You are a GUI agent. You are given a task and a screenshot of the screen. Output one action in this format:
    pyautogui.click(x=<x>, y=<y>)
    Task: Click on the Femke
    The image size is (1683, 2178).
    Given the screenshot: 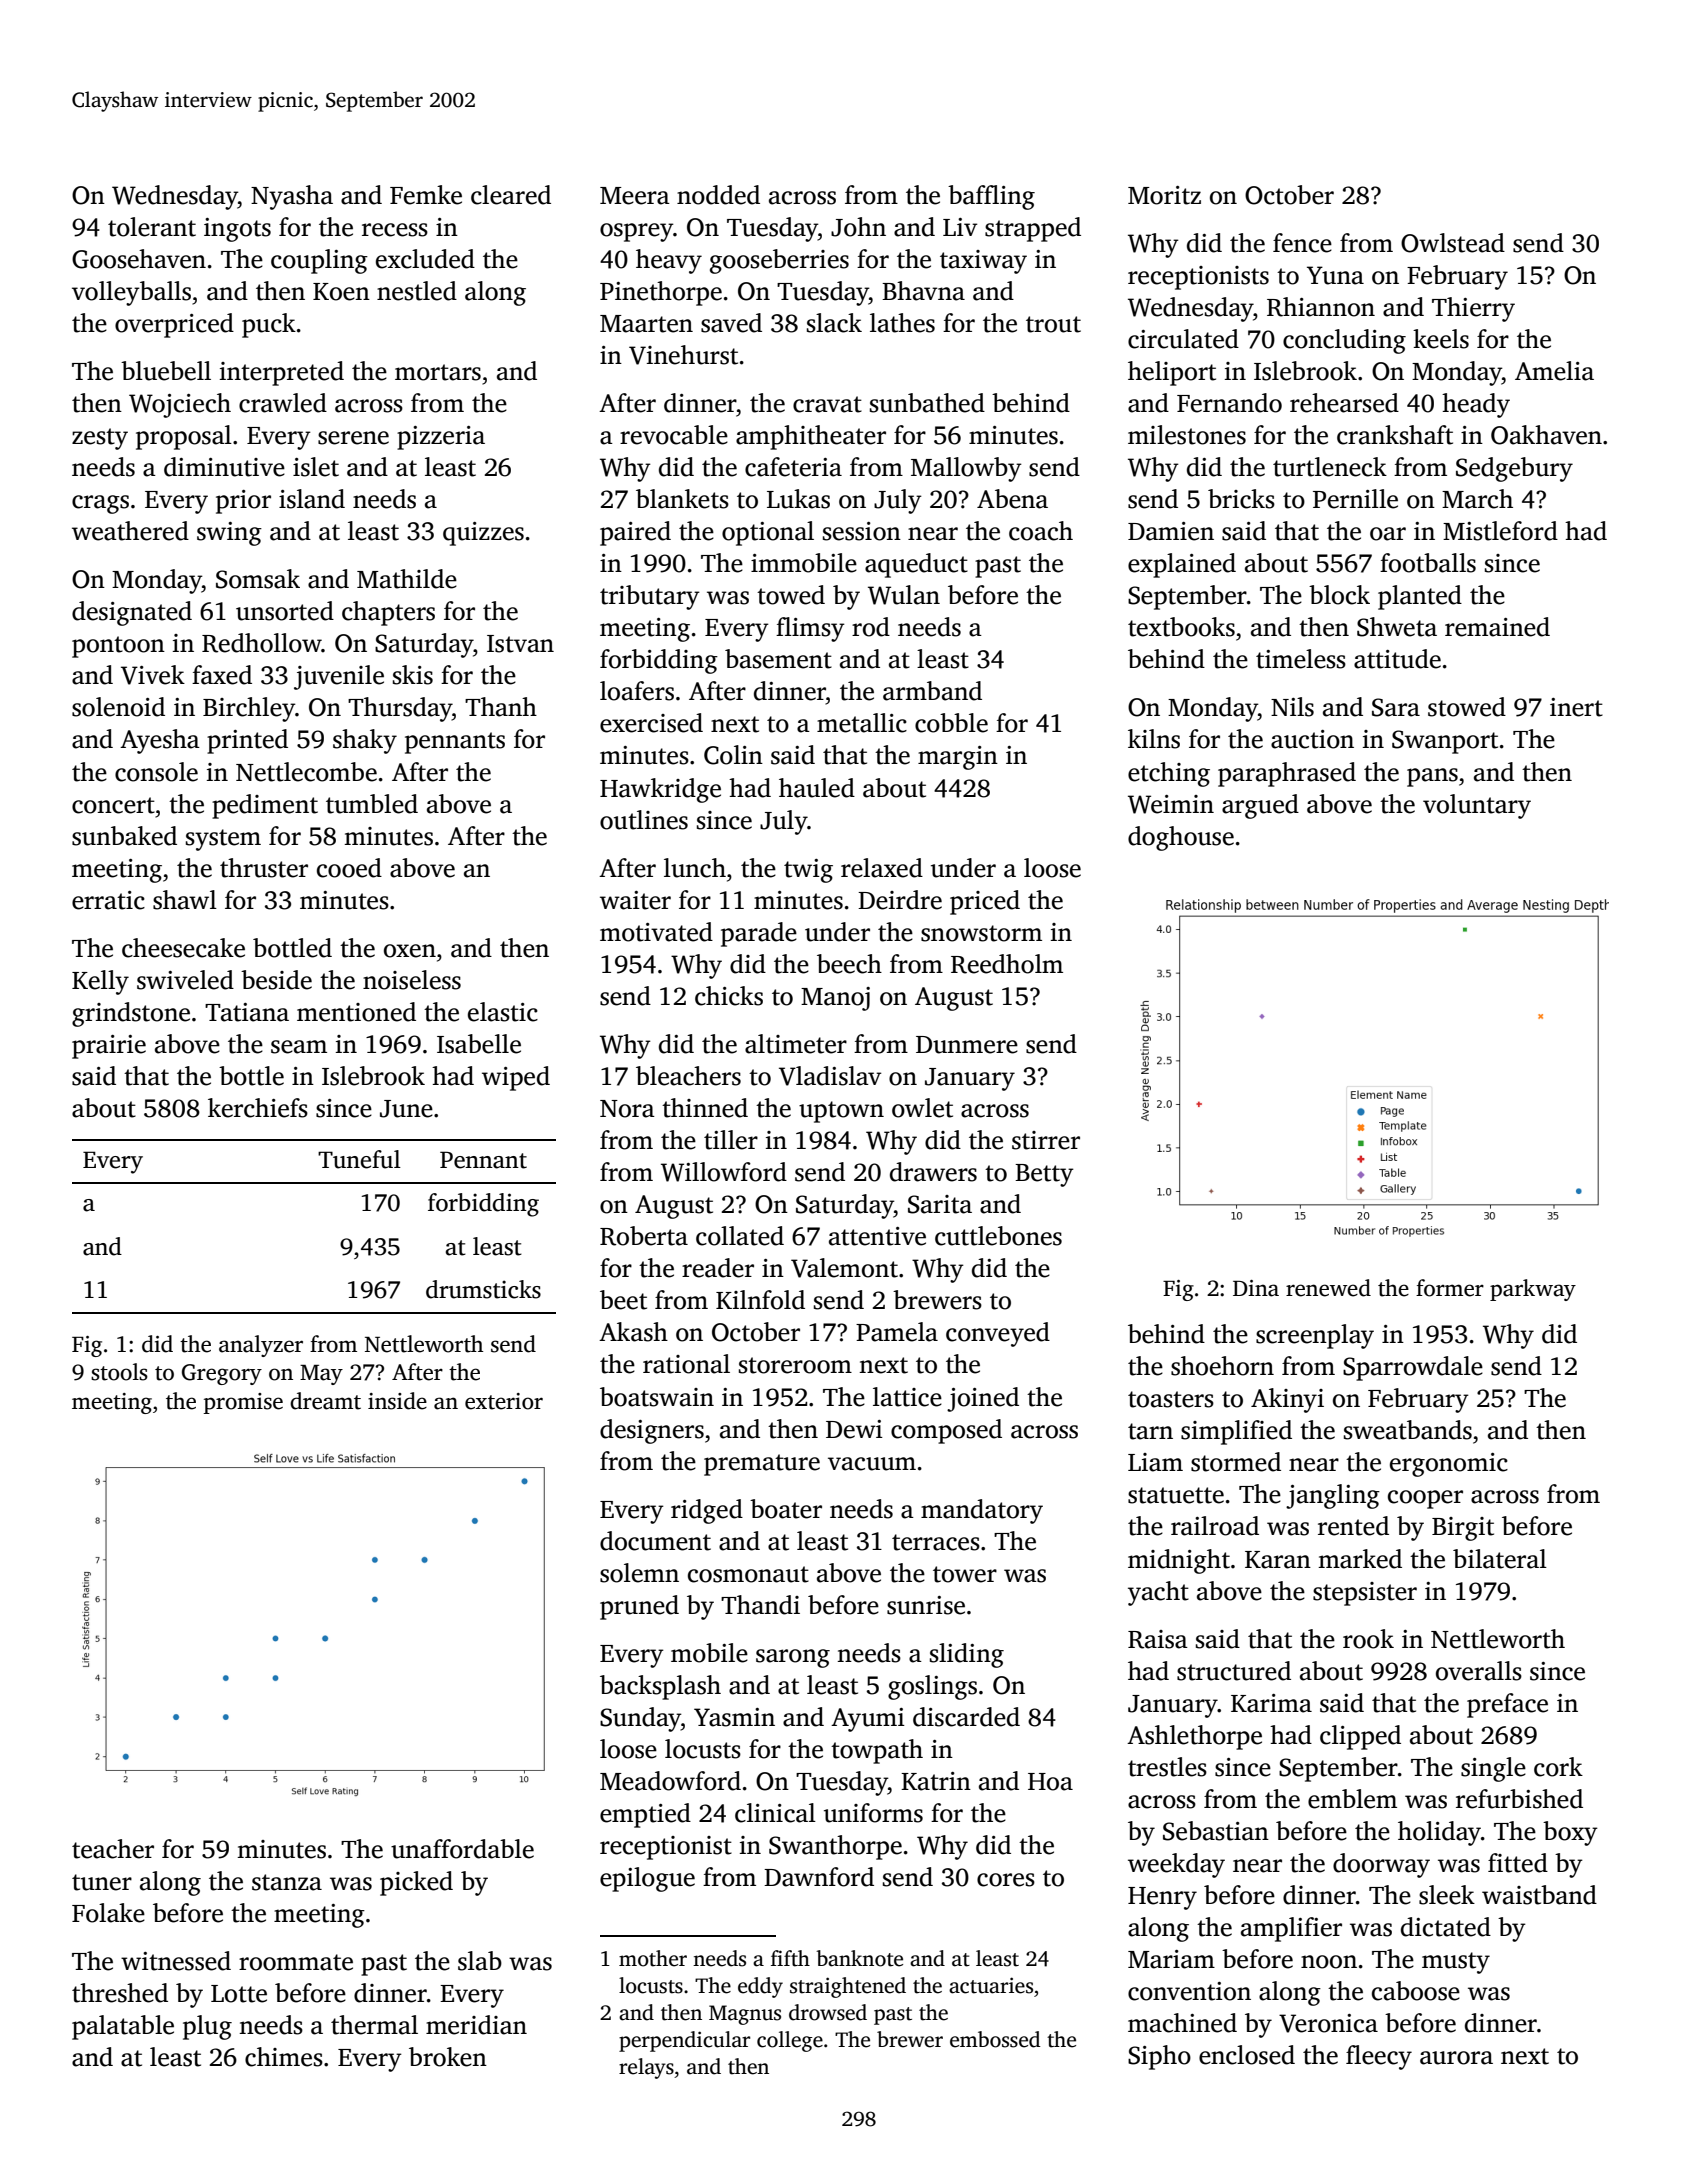 What is the action you would take?
    pyautogui.click(x=426, y=195)
